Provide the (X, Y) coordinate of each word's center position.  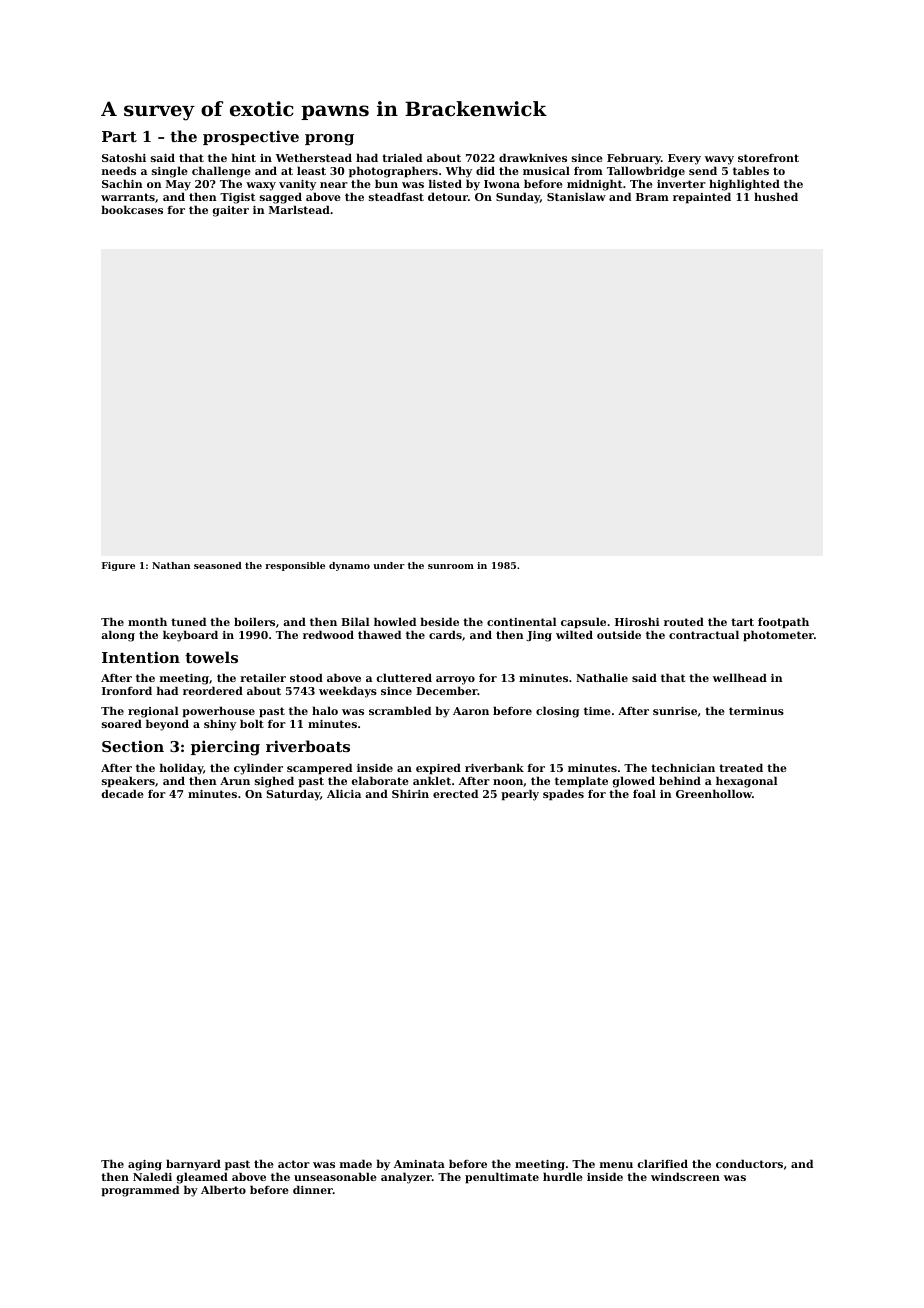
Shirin (410, 793)
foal (644, 793)
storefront (768, 158)
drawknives (533, 157)
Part (119, 136)
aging (145, 1165)
